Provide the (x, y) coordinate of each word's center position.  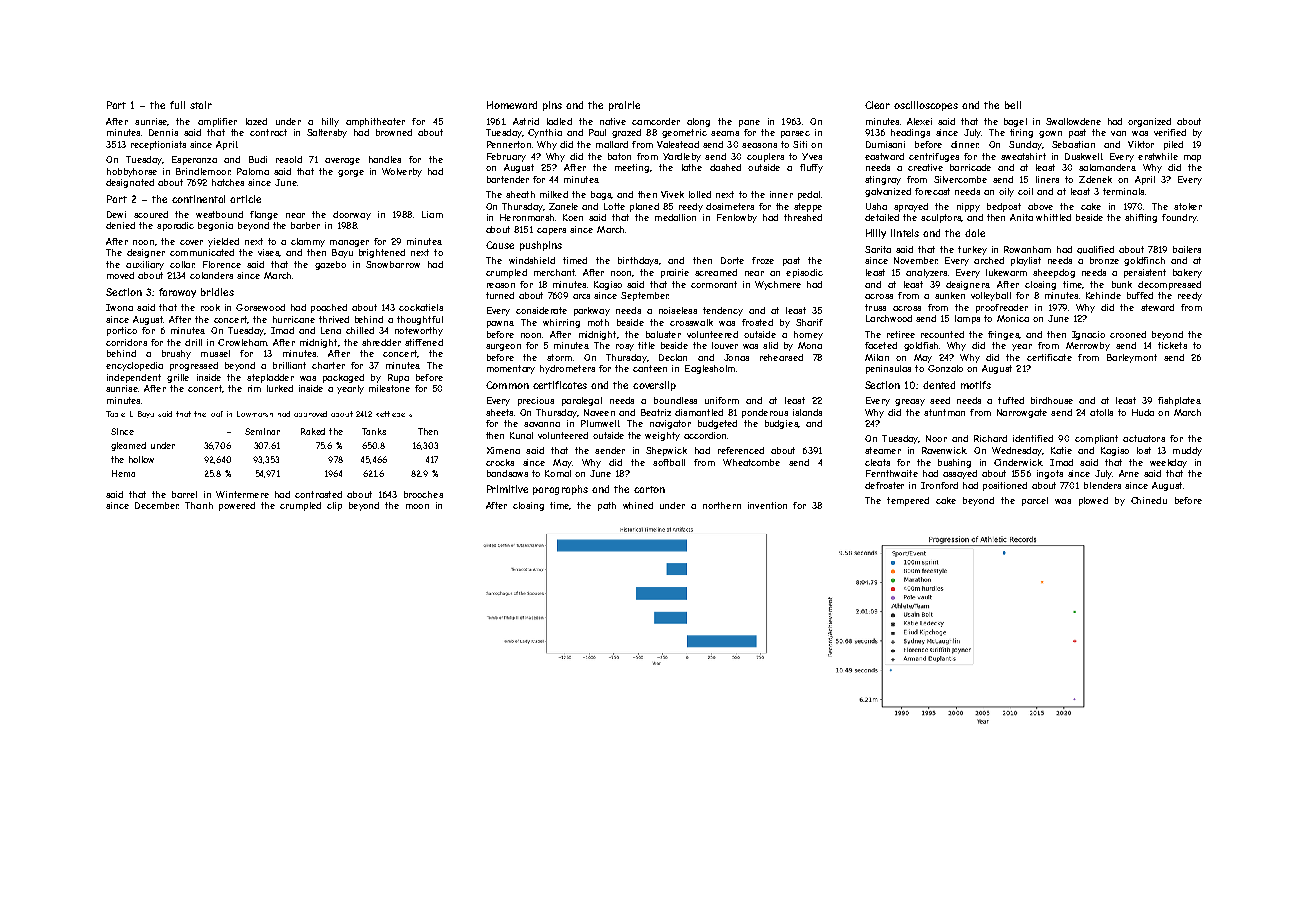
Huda (1143, 412)
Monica (1013, 318)
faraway (177, 293)
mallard (612, 144)
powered (237, 506)
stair (201, 105)
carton (649, 489)
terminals (1123, 191)
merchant (554, 272)
